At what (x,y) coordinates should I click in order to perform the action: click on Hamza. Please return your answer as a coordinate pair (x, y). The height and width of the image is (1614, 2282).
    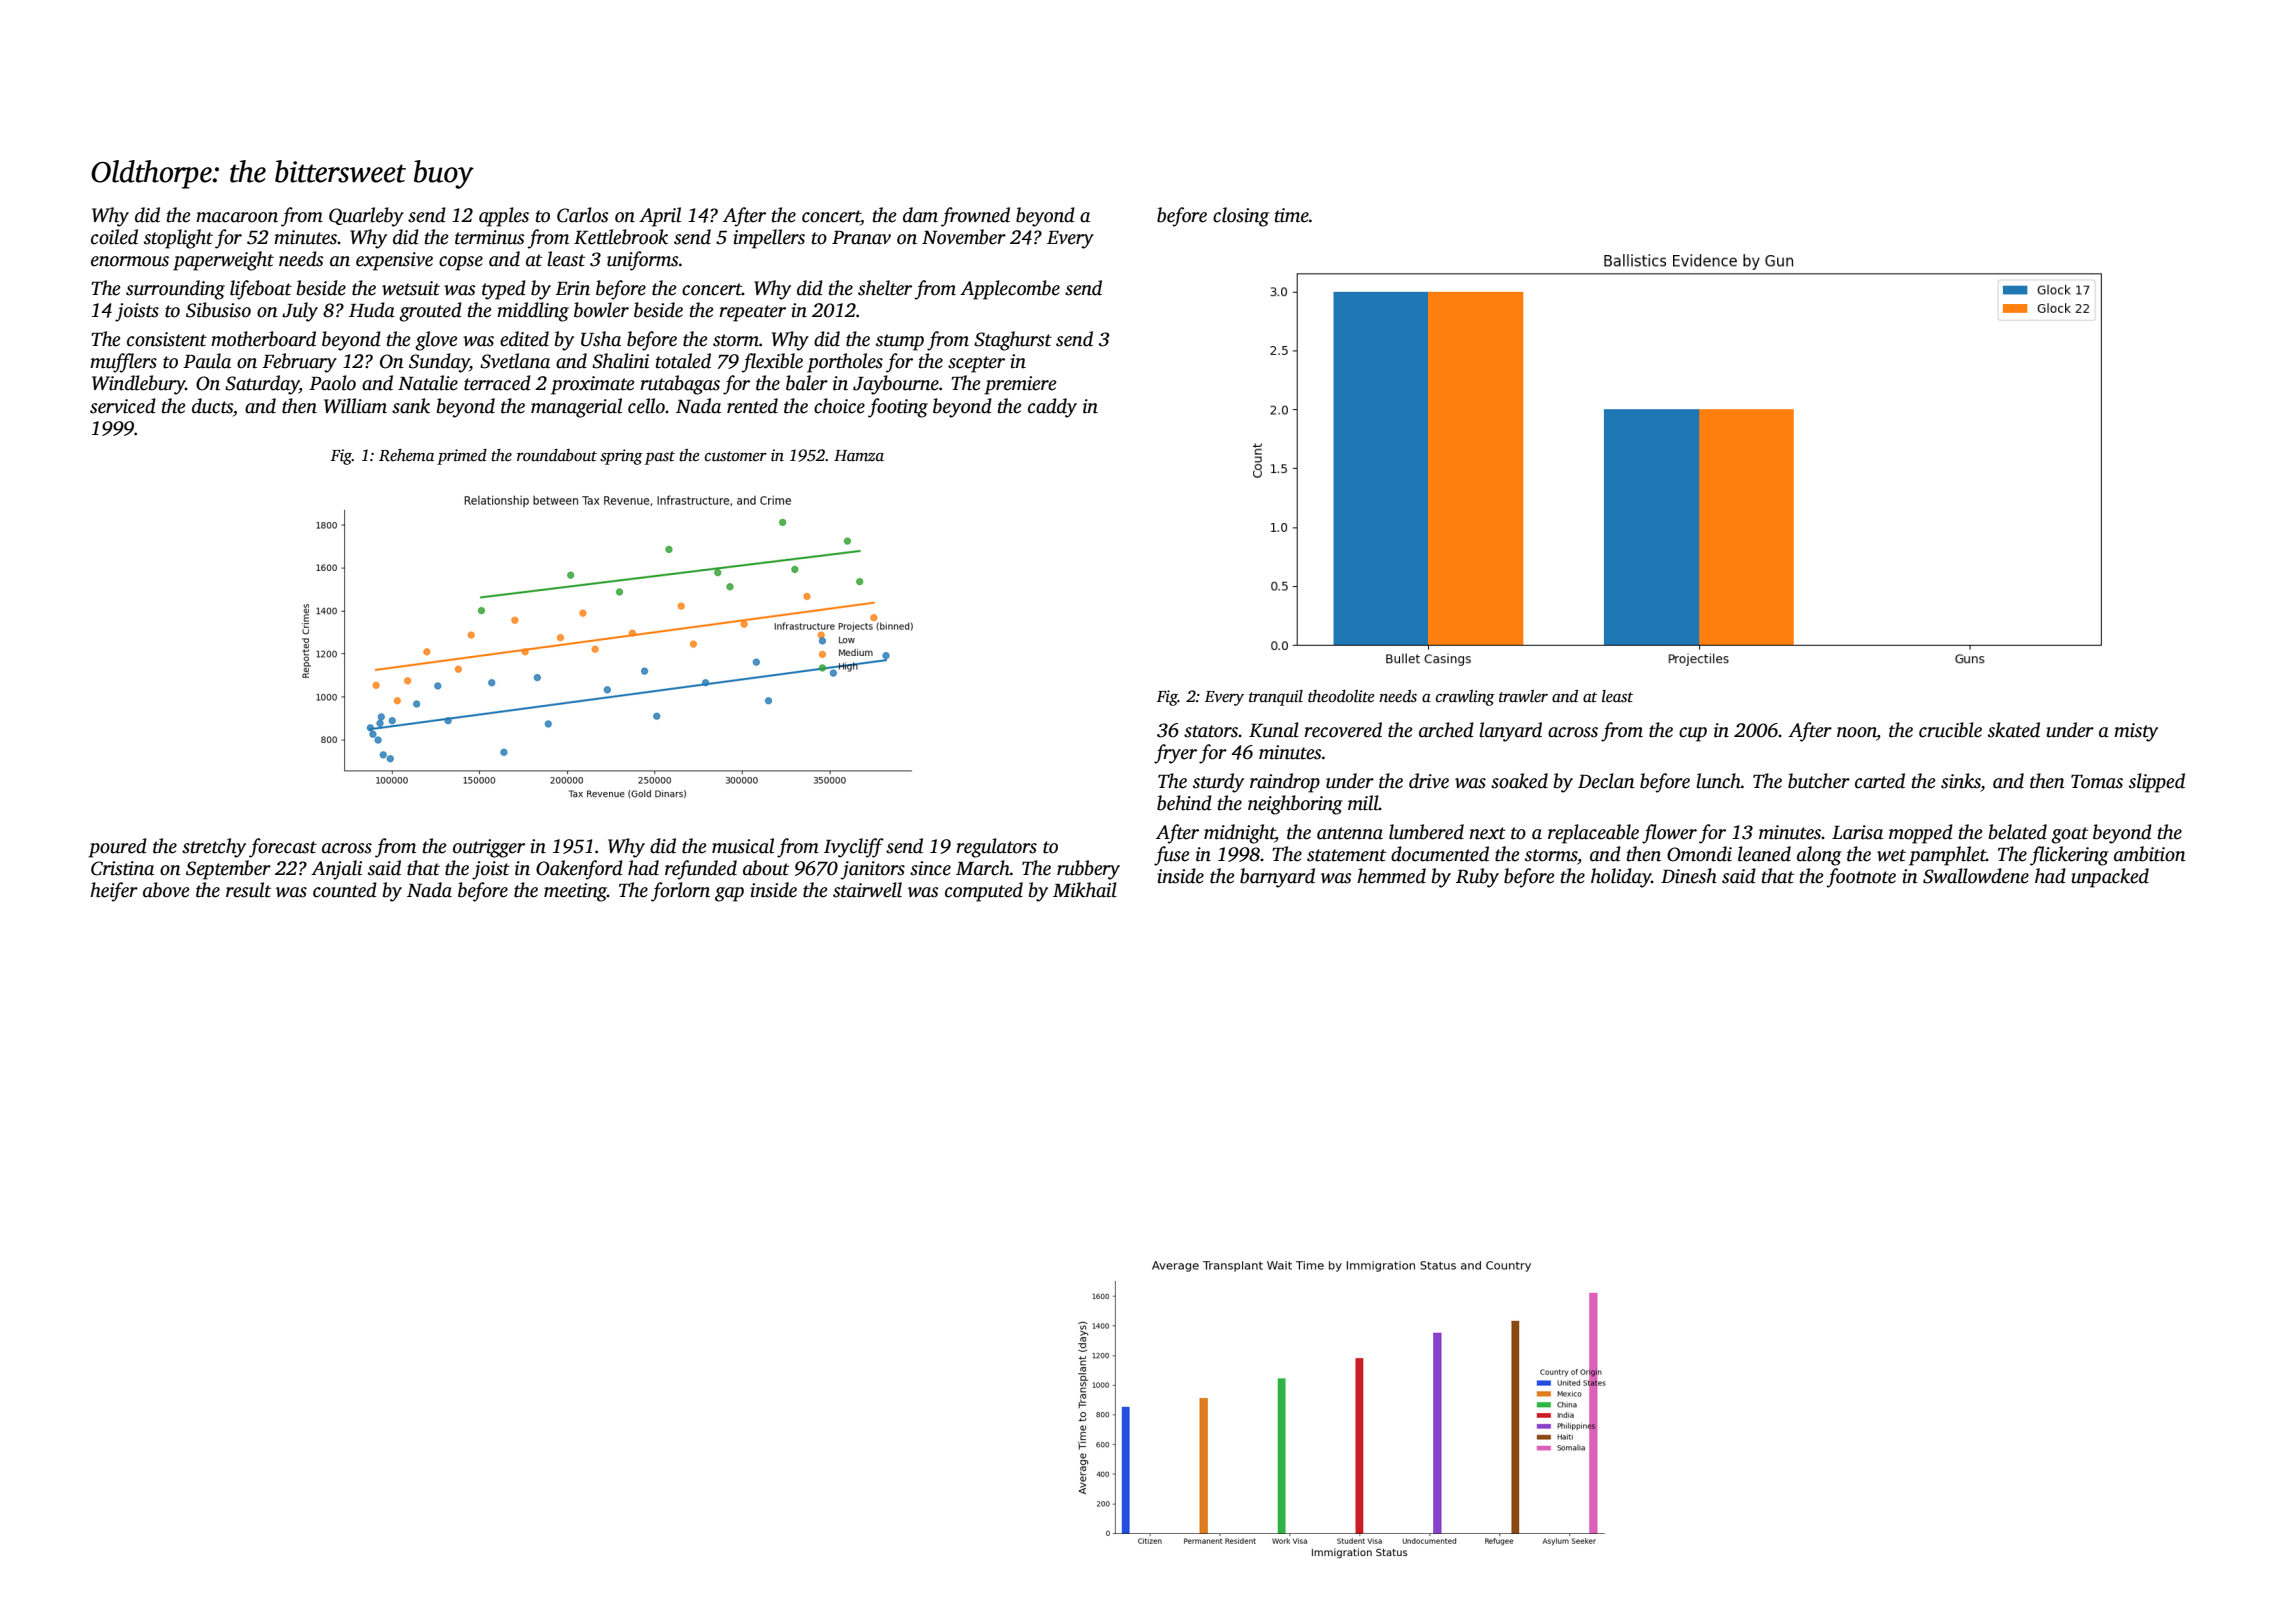
    Looking at the image, I should click on (859, 455).
